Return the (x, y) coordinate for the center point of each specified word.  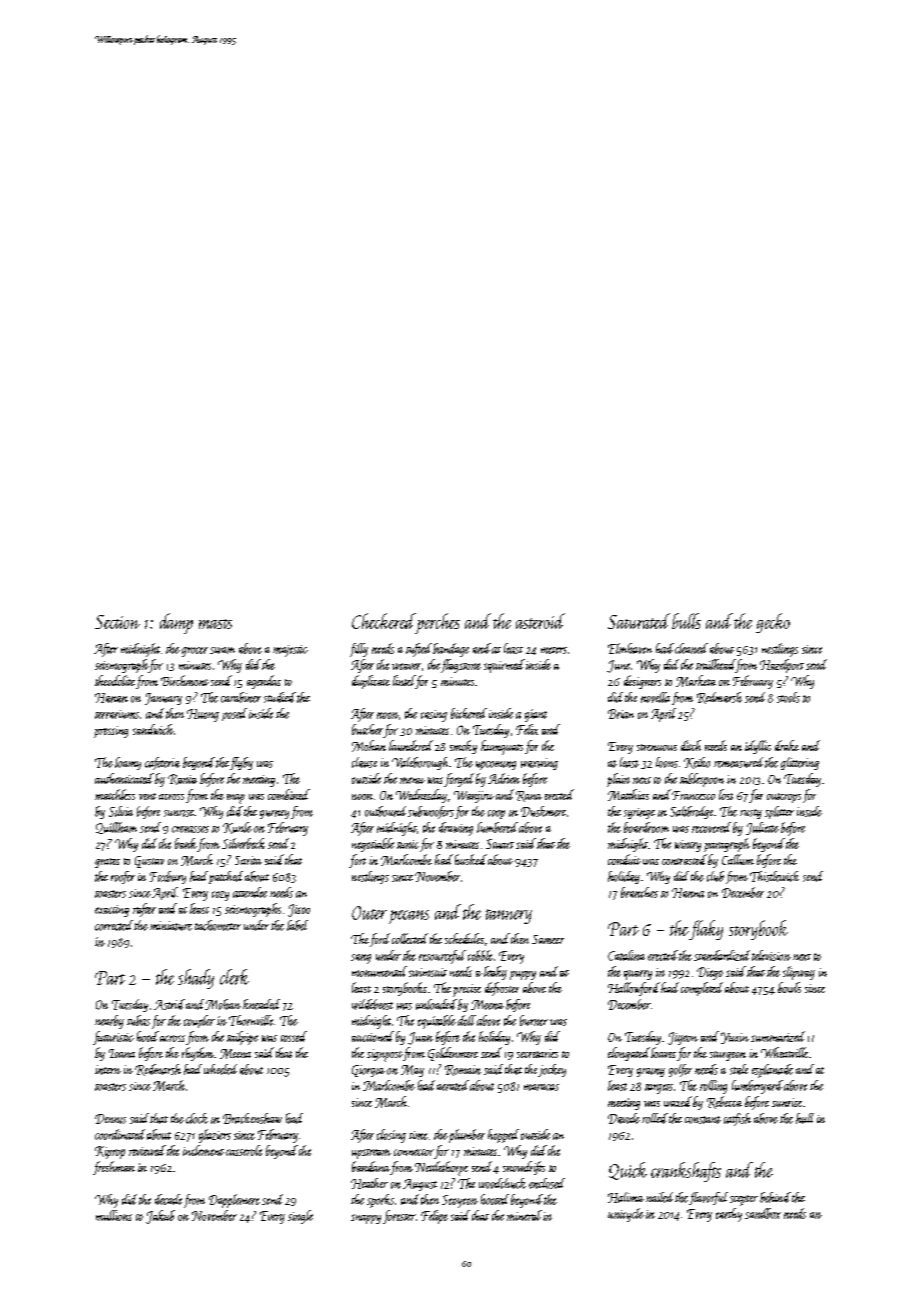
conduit (624, 859)
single (300, 1217)
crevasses (190, 829)
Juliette (762, 828)
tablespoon (702, 780)
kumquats (502, 747)
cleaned (691, 648)
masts (215, 624)
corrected (114, 925)
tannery (509, 916)
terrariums (117, 714)
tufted (419, 650)
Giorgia (368, 1071)
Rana (529, 796)
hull (805, 1118)
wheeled (220, 1069)
